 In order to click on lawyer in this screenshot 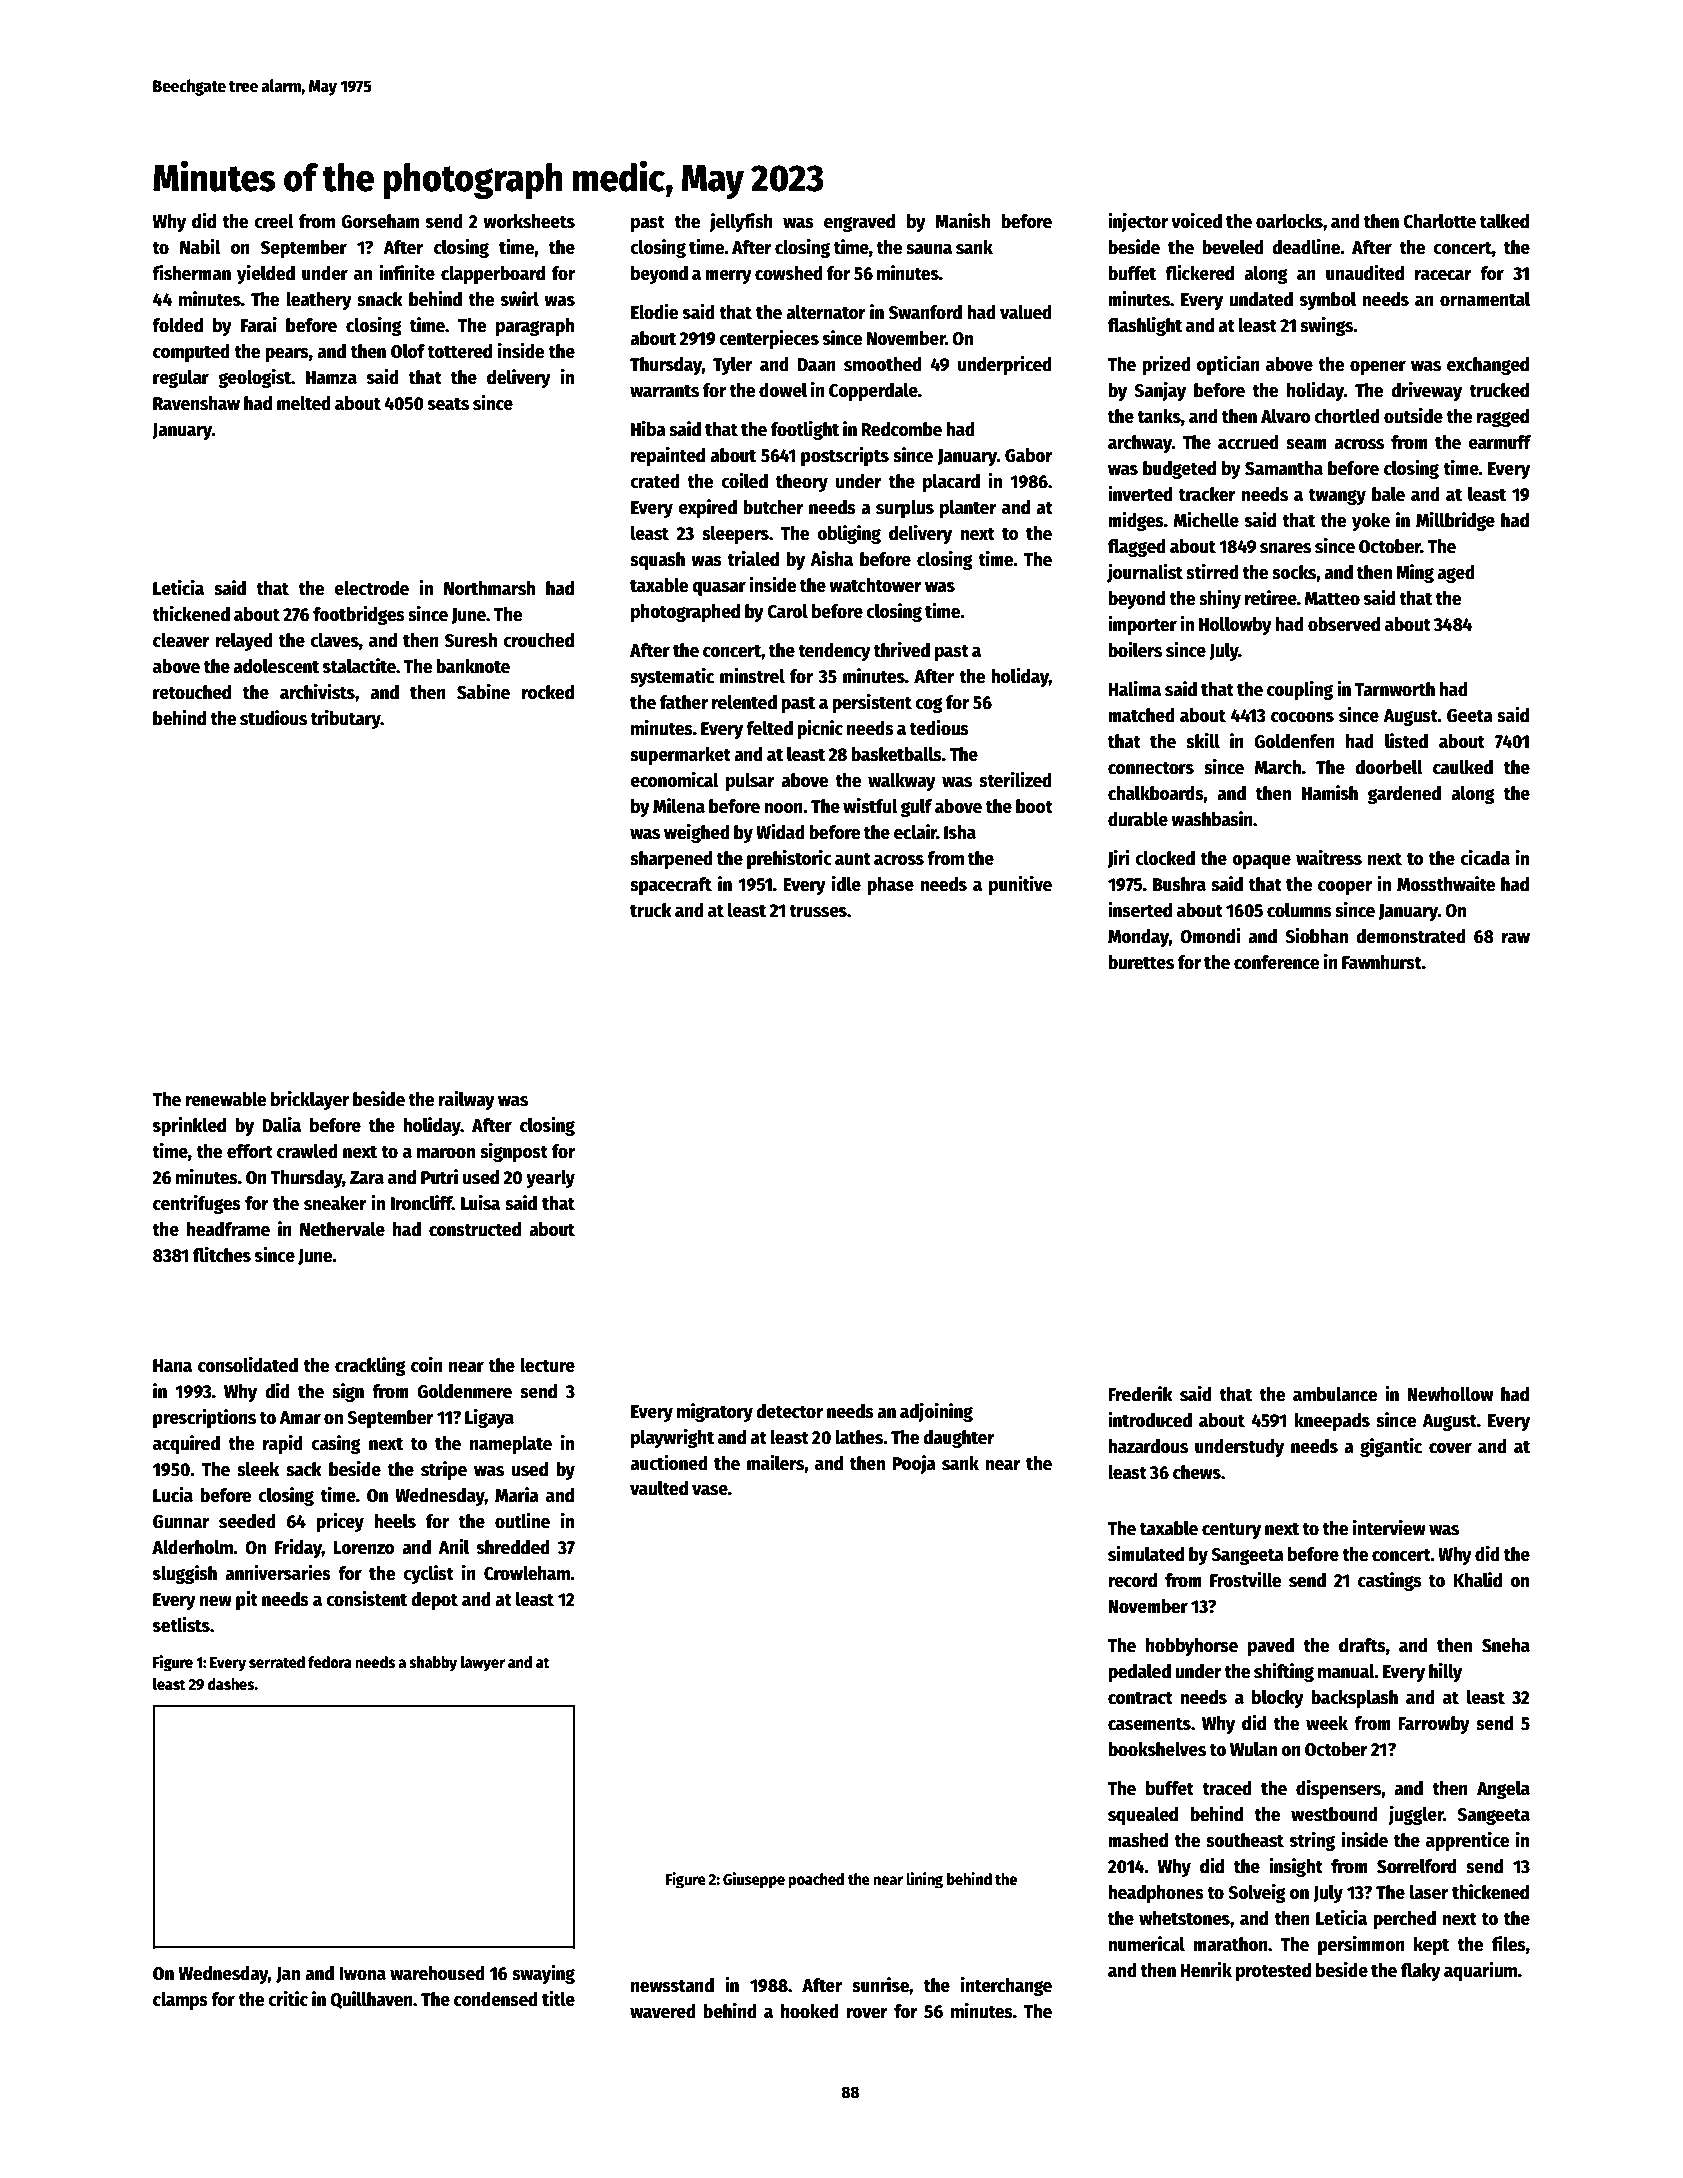, I will do `click(483, 1664)`.
